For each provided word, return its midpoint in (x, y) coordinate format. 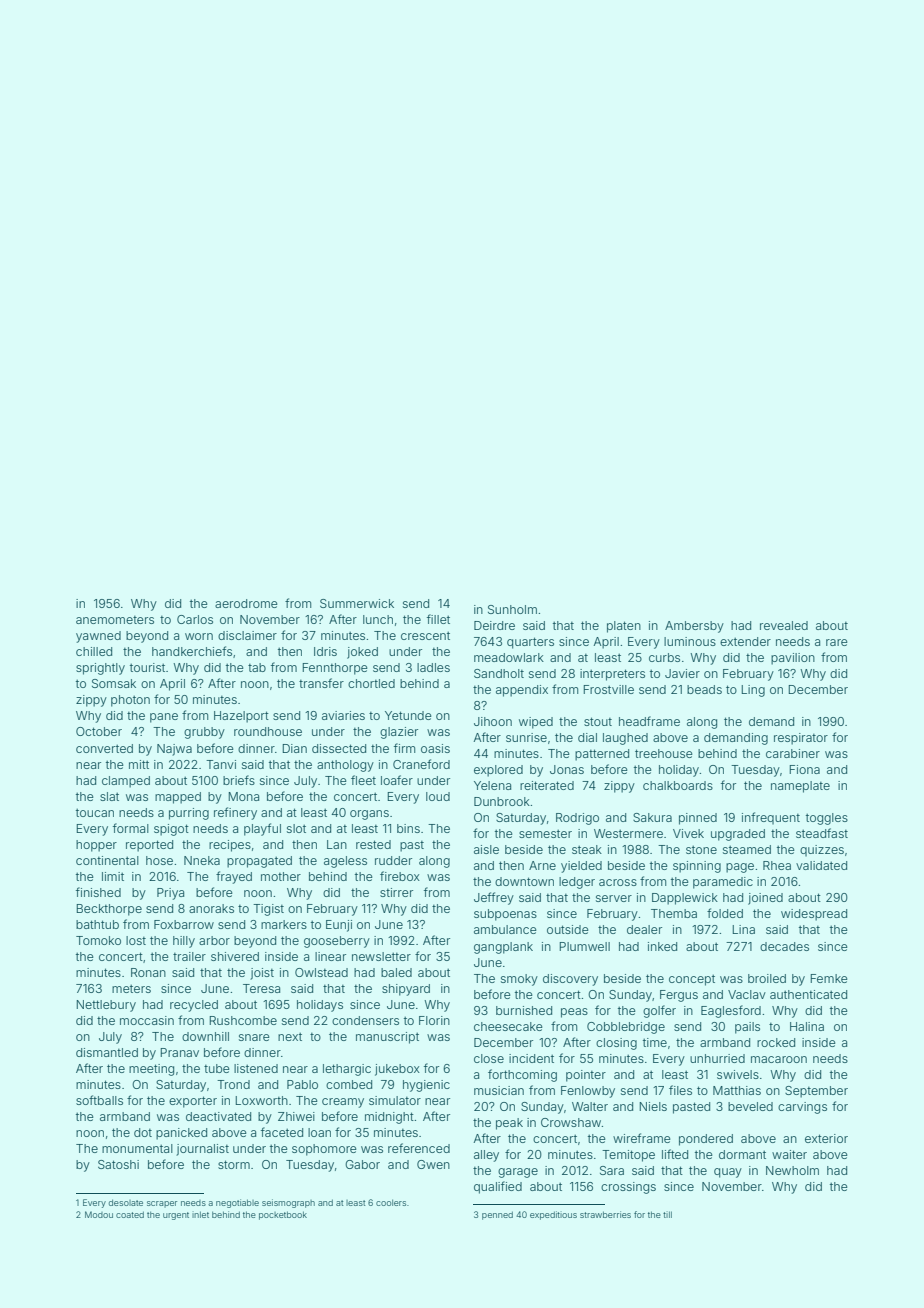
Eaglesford (731, 1011)
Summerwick (357, 603)
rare (837, 642)
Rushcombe (243, 1020)
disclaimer (247, 635)
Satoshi (118, 1164)
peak (509, 1124)
